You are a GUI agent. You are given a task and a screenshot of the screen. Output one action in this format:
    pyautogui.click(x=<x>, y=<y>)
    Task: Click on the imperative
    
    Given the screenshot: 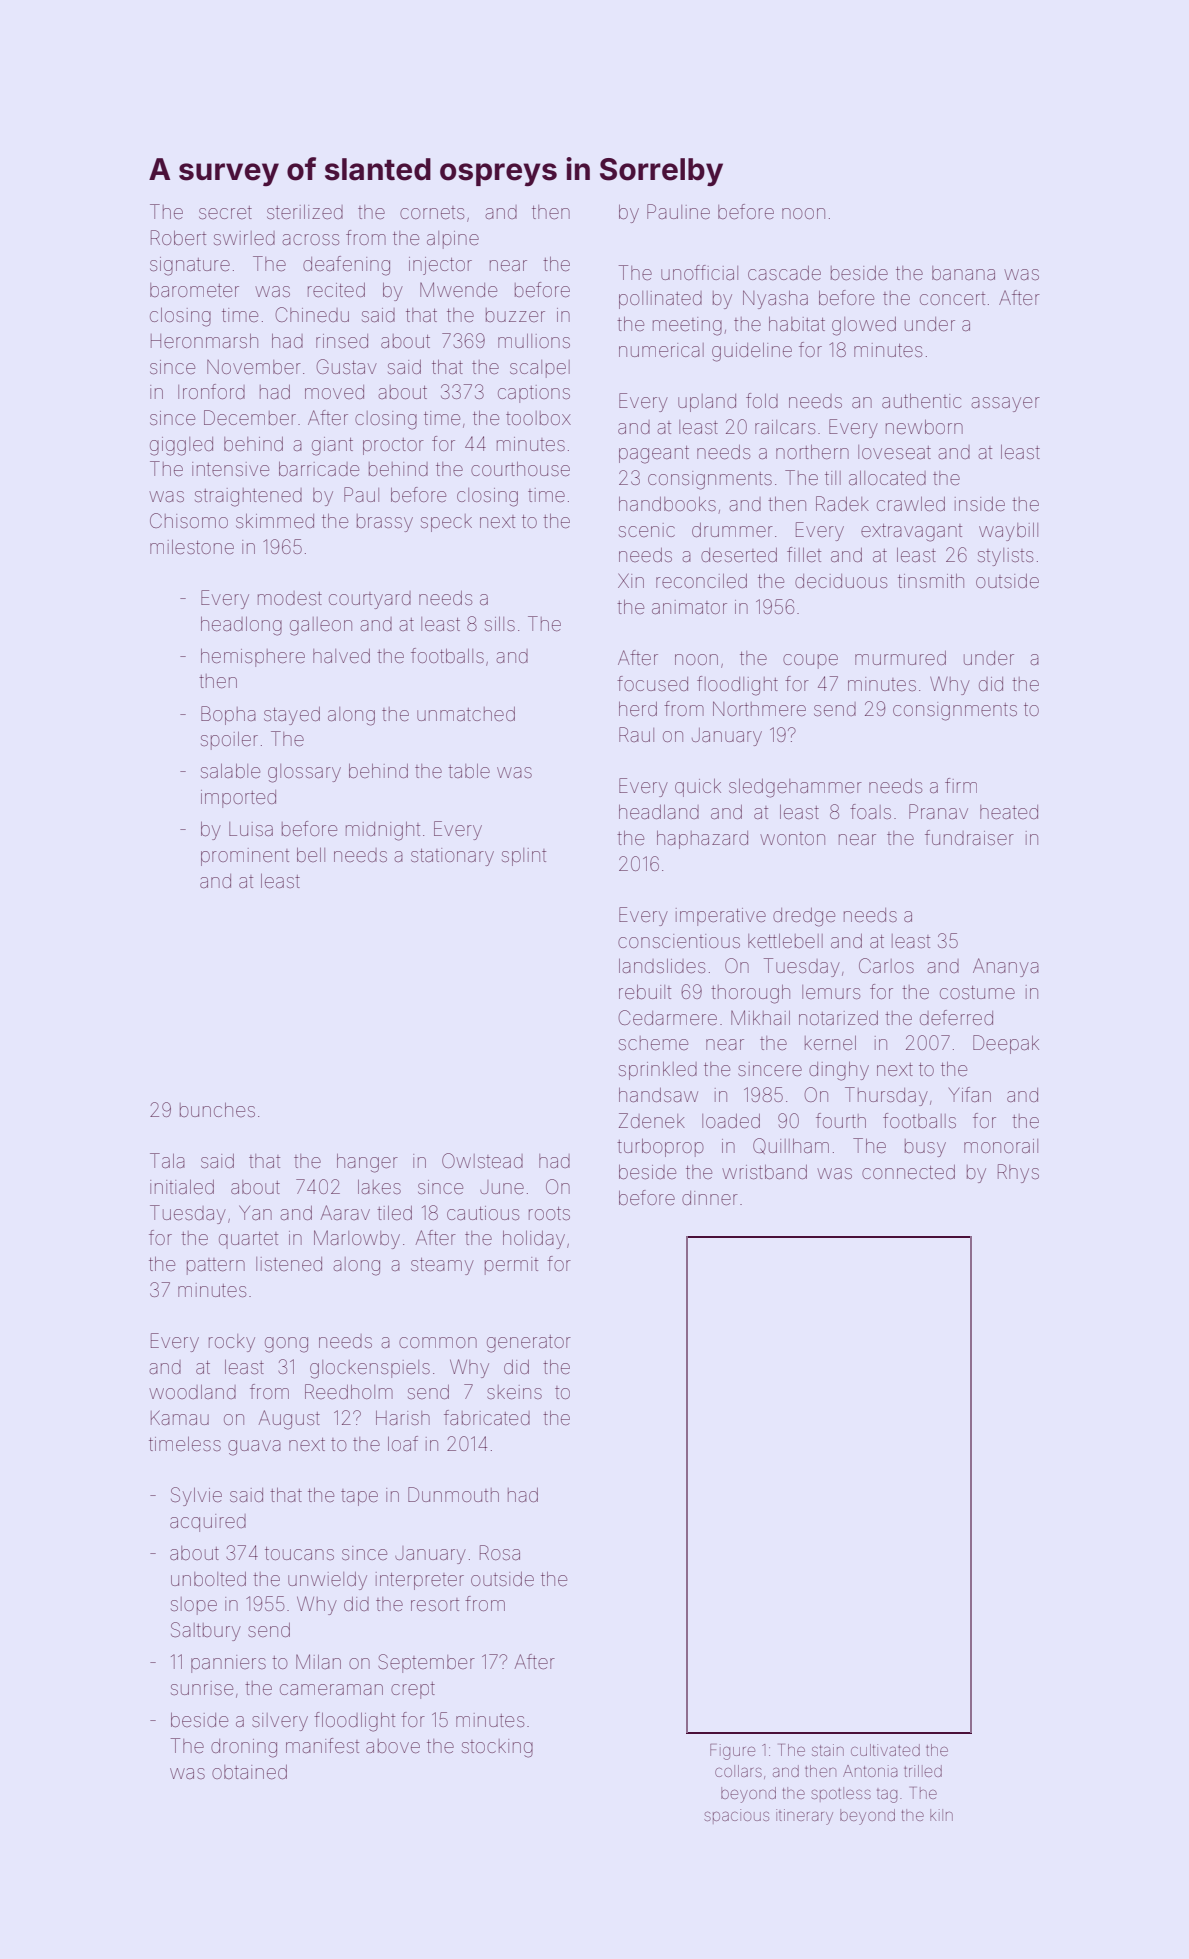 What is the action you would take?
    pyautogui.click(x=721, y=917)
